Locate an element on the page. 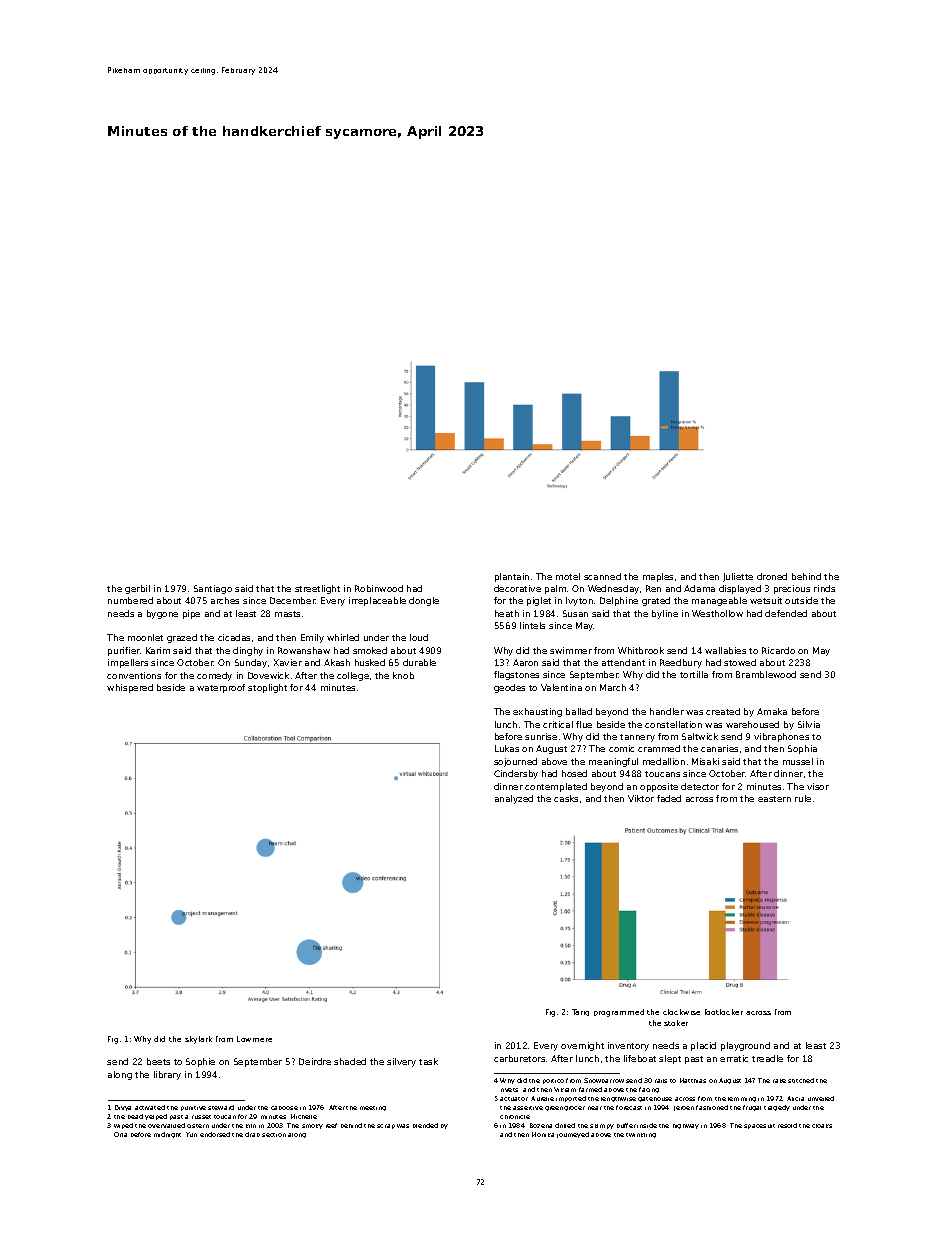 This page has height=1233, width=952. decorative is located at coordinates (517, 588).
